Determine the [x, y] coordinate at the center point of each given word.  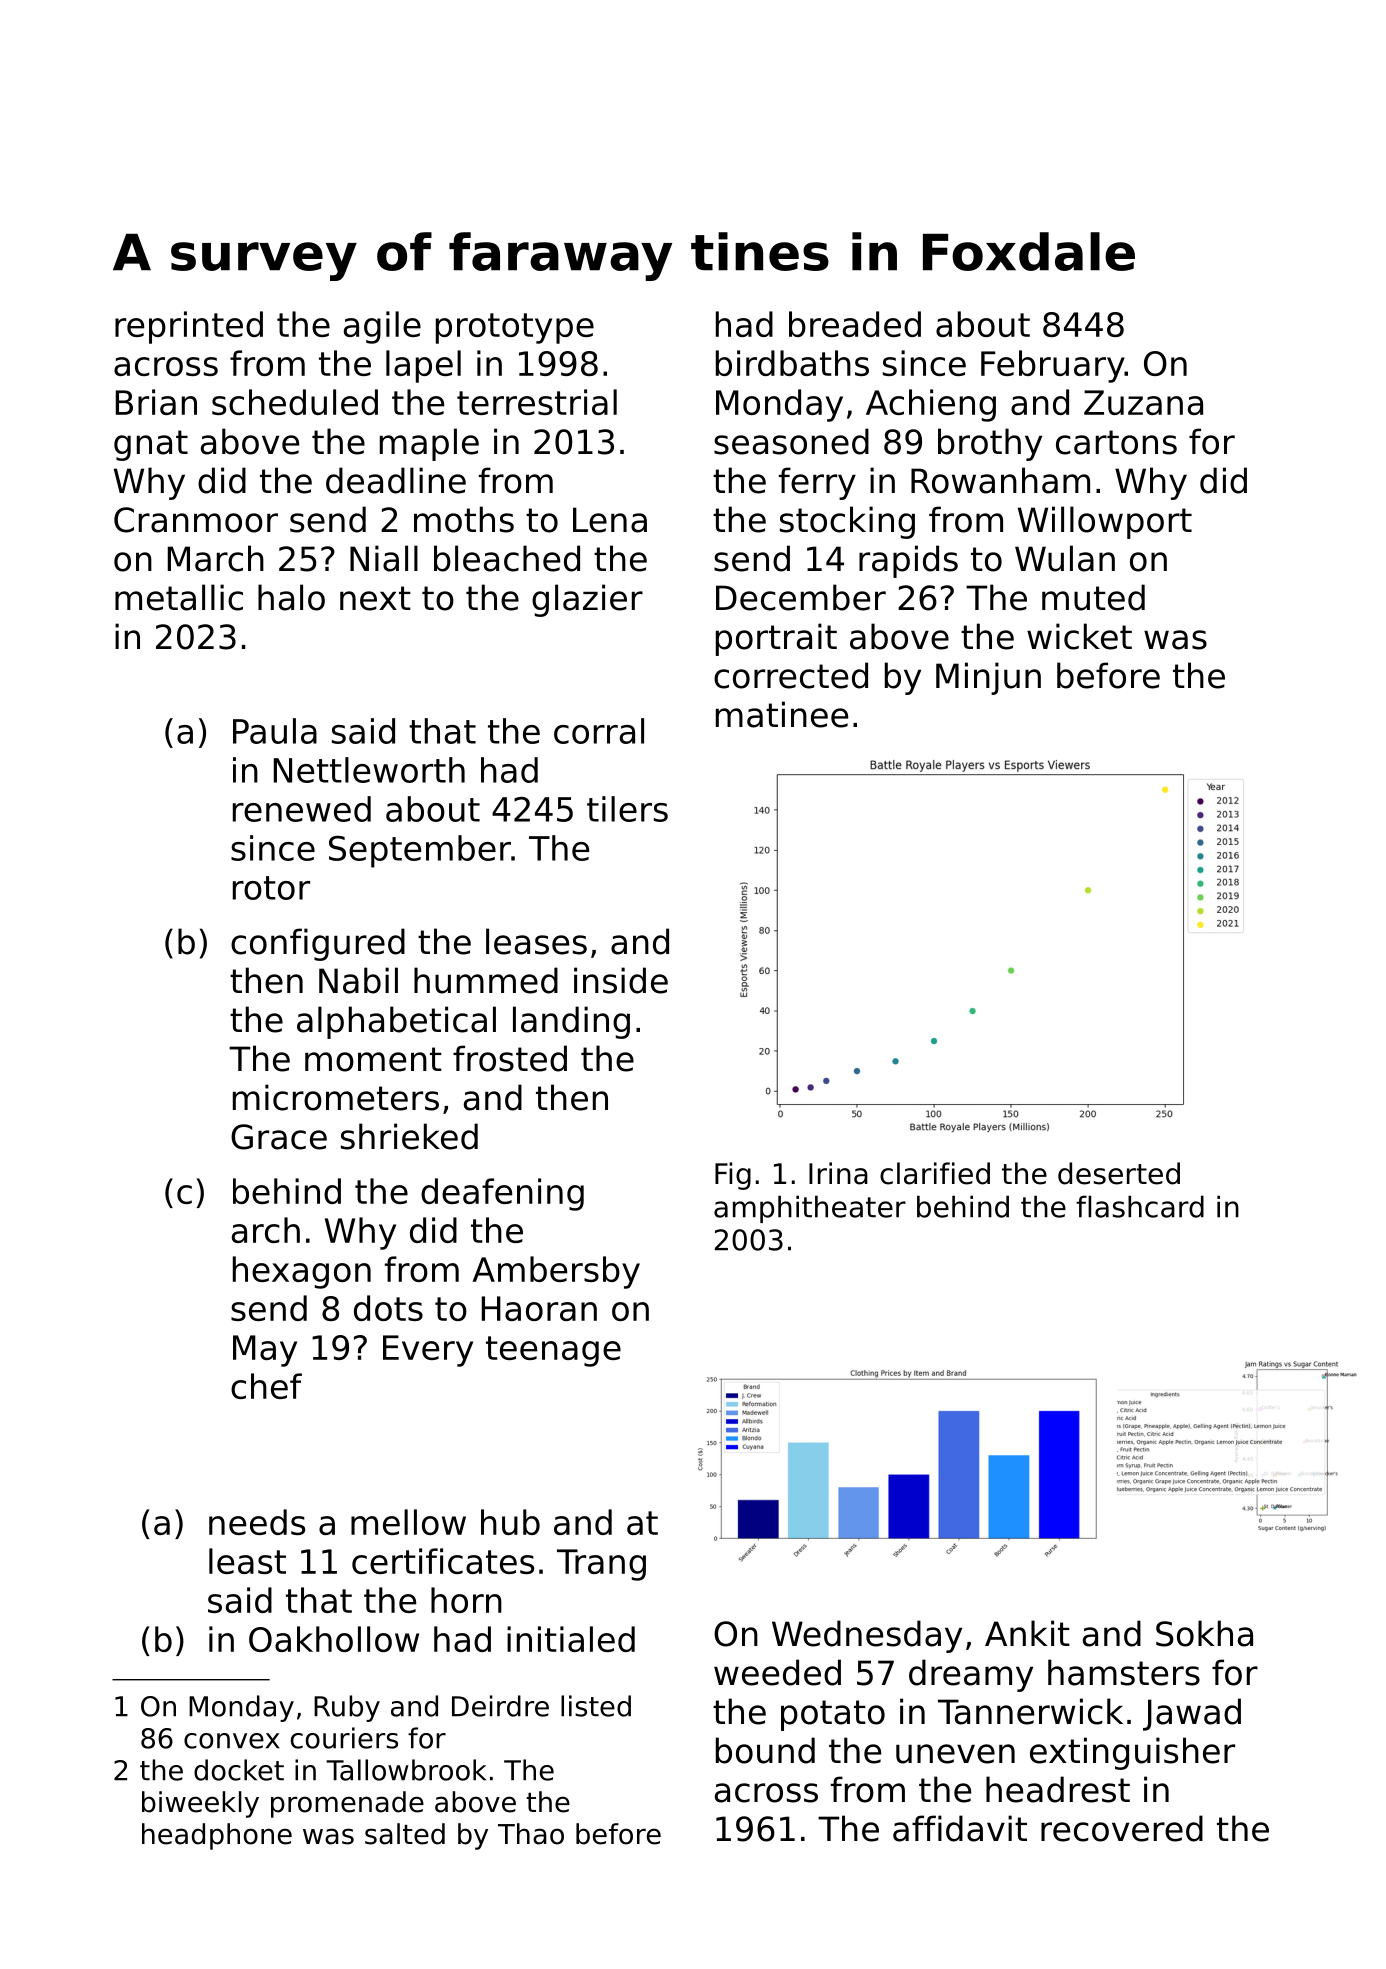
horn [466, 1600]
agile [382, 327]
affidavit [960, 1828]
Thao [531, 1834]
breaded [855, 324]
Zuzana [1143, 402]
